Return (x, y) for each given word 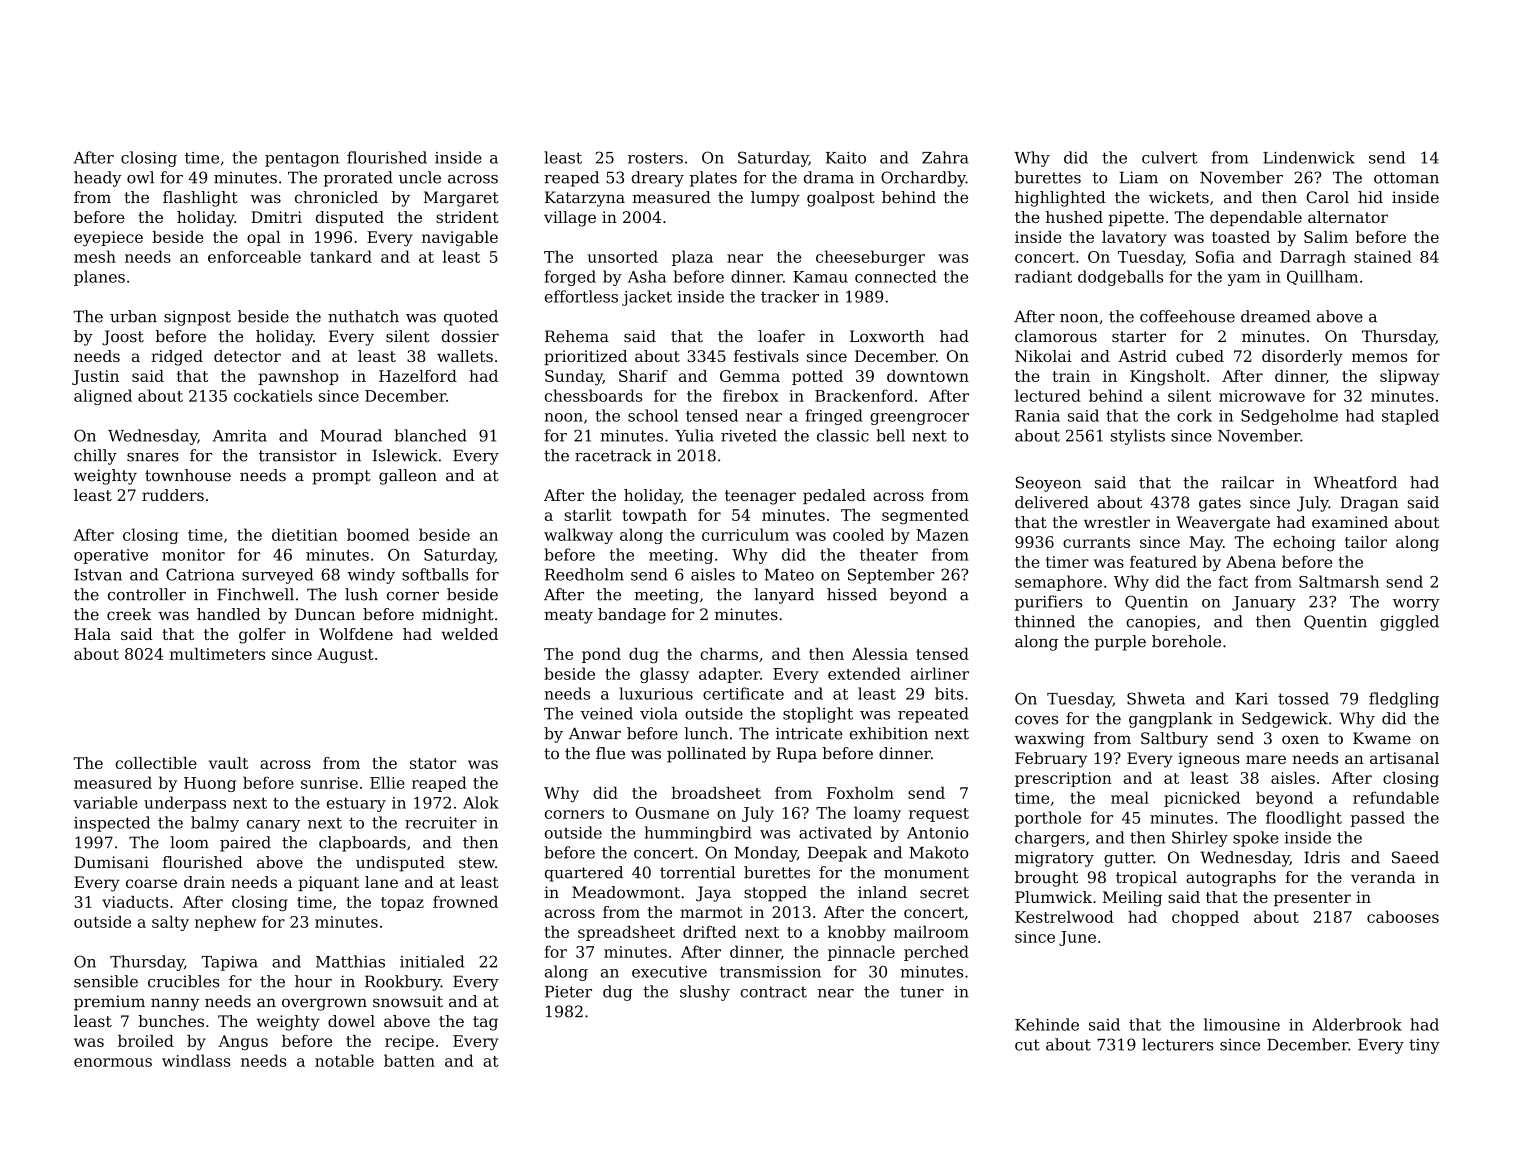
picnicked (1202, 799)
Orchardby (923, 179)
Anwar (595, 733)
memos (1379, 357)
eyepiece (108, 239)
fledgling (1404, 700)
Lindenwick (1309, 157)
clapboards (362, 844)
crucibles (183, 981)
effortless (581, 296)
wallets (465, 356)
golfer (262, 636)
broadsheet (716, 793)
